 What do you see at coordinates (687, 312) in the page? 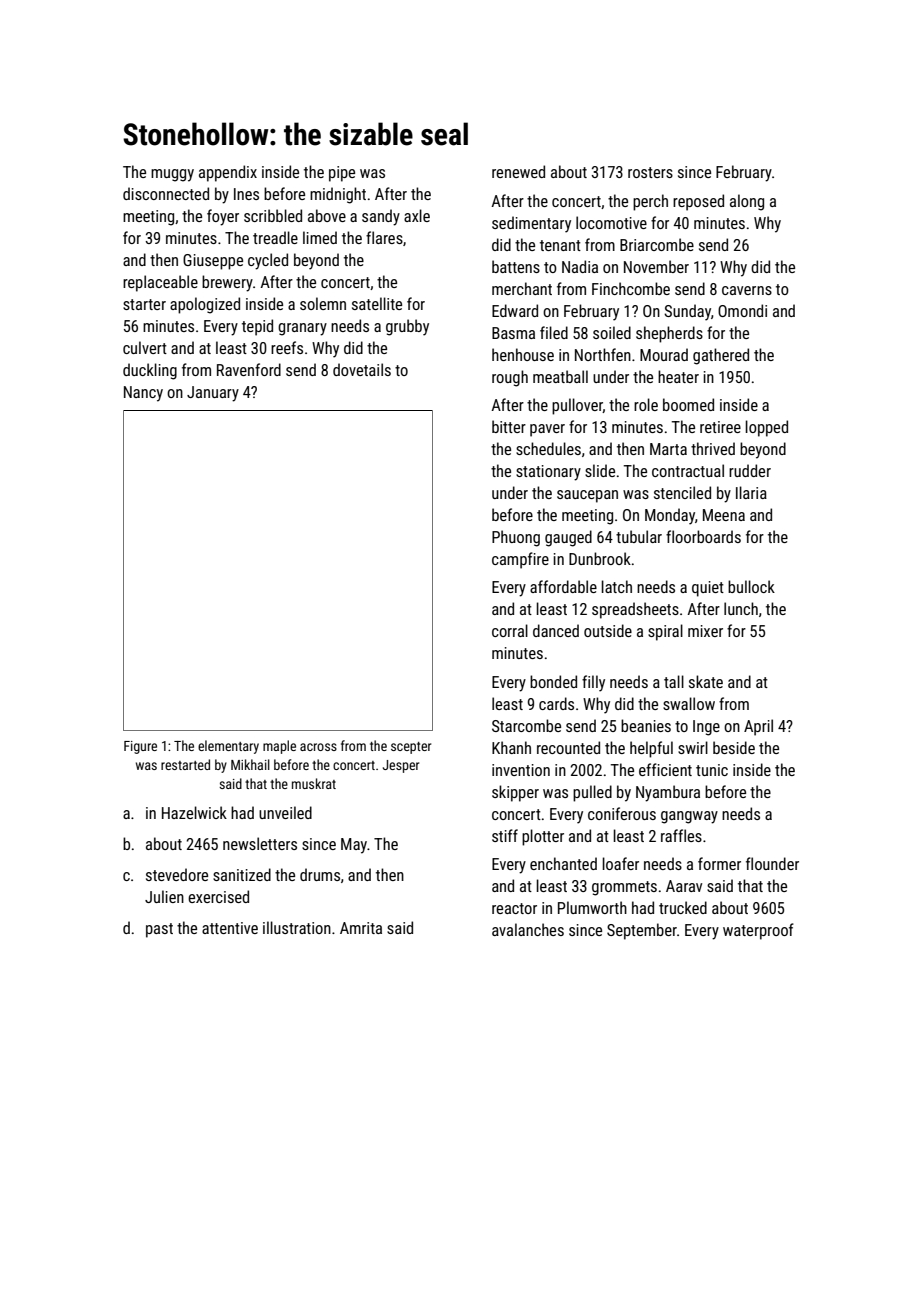
I see `Sunday` at bounding box center [687, 312].
